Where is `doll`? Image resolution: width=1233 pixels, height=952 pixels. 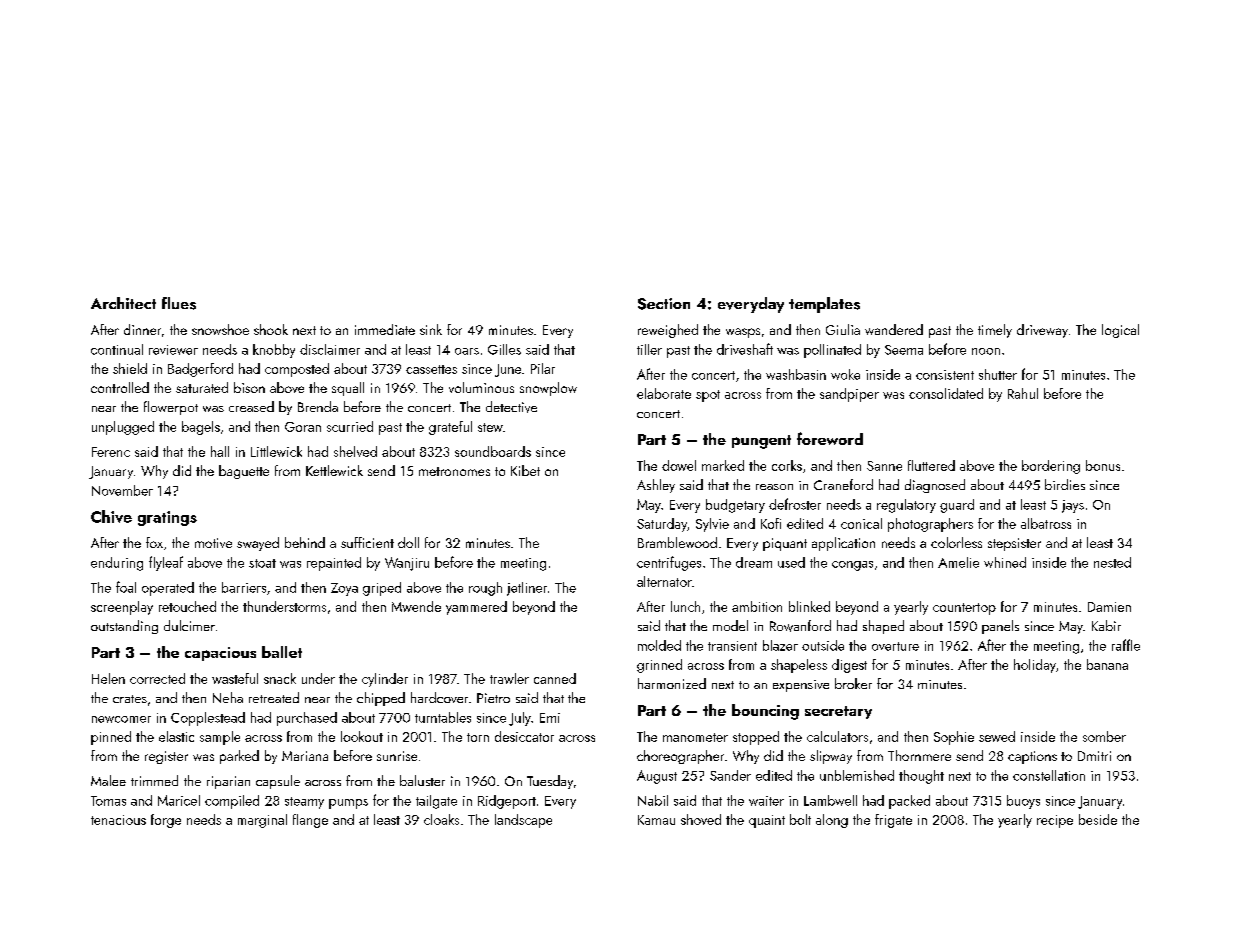
doll is located at coordinates (408, 542).
